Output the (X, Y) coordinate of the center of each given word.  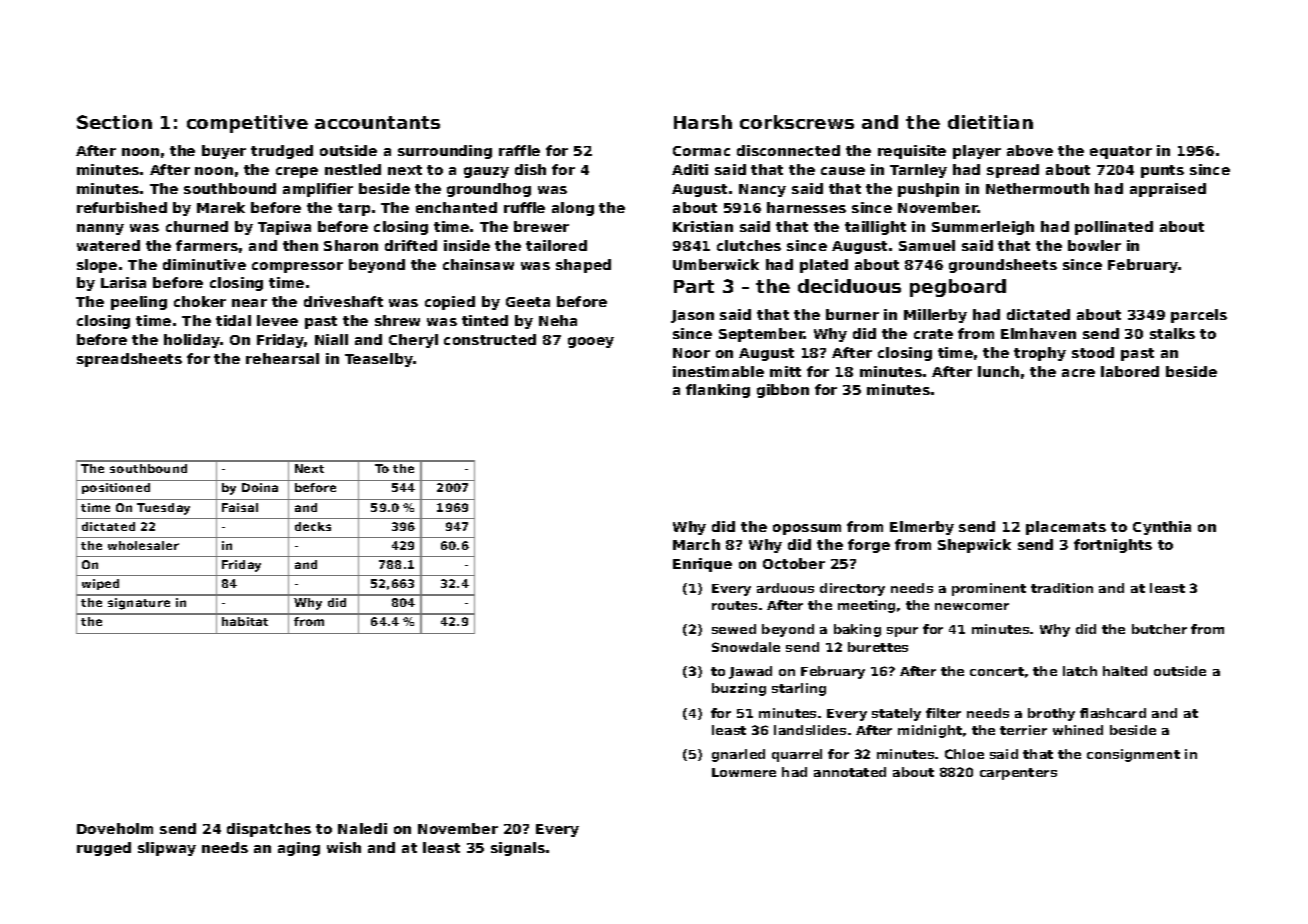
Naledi (362, 828)
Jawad (750, 672)
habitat (245, 621)
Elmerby (922, 528)
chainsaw (478, 264)
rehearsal (282, 358)
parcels (1199, 316)
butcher (1159, 629)
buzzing (739, 689)
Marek (221, 207)
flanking (718, 391)
